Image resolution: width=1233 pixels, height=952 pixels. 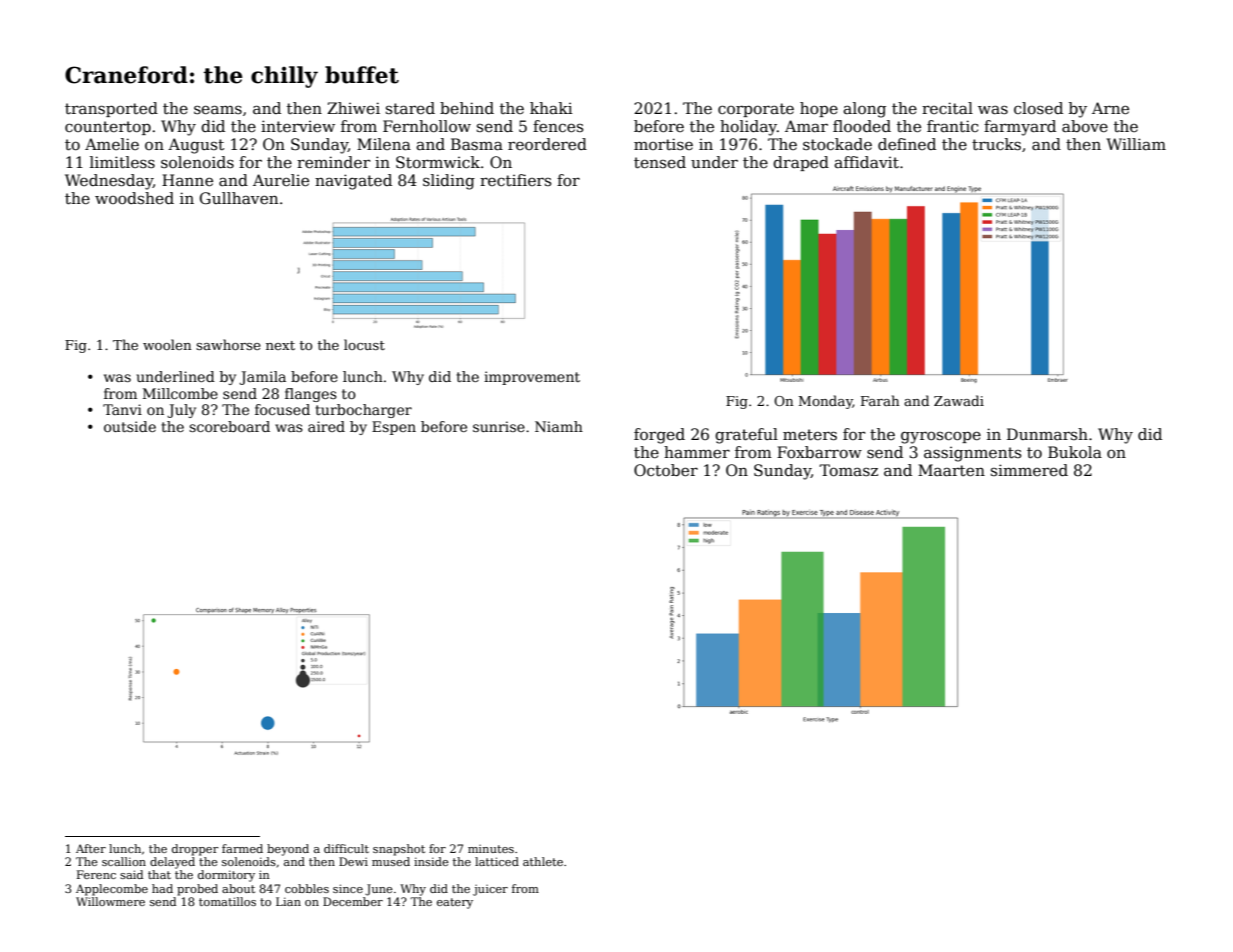 What do you see at coordinates (467, 108) in the screenshot?
I see `behind` at bounding box center [467, 108].
